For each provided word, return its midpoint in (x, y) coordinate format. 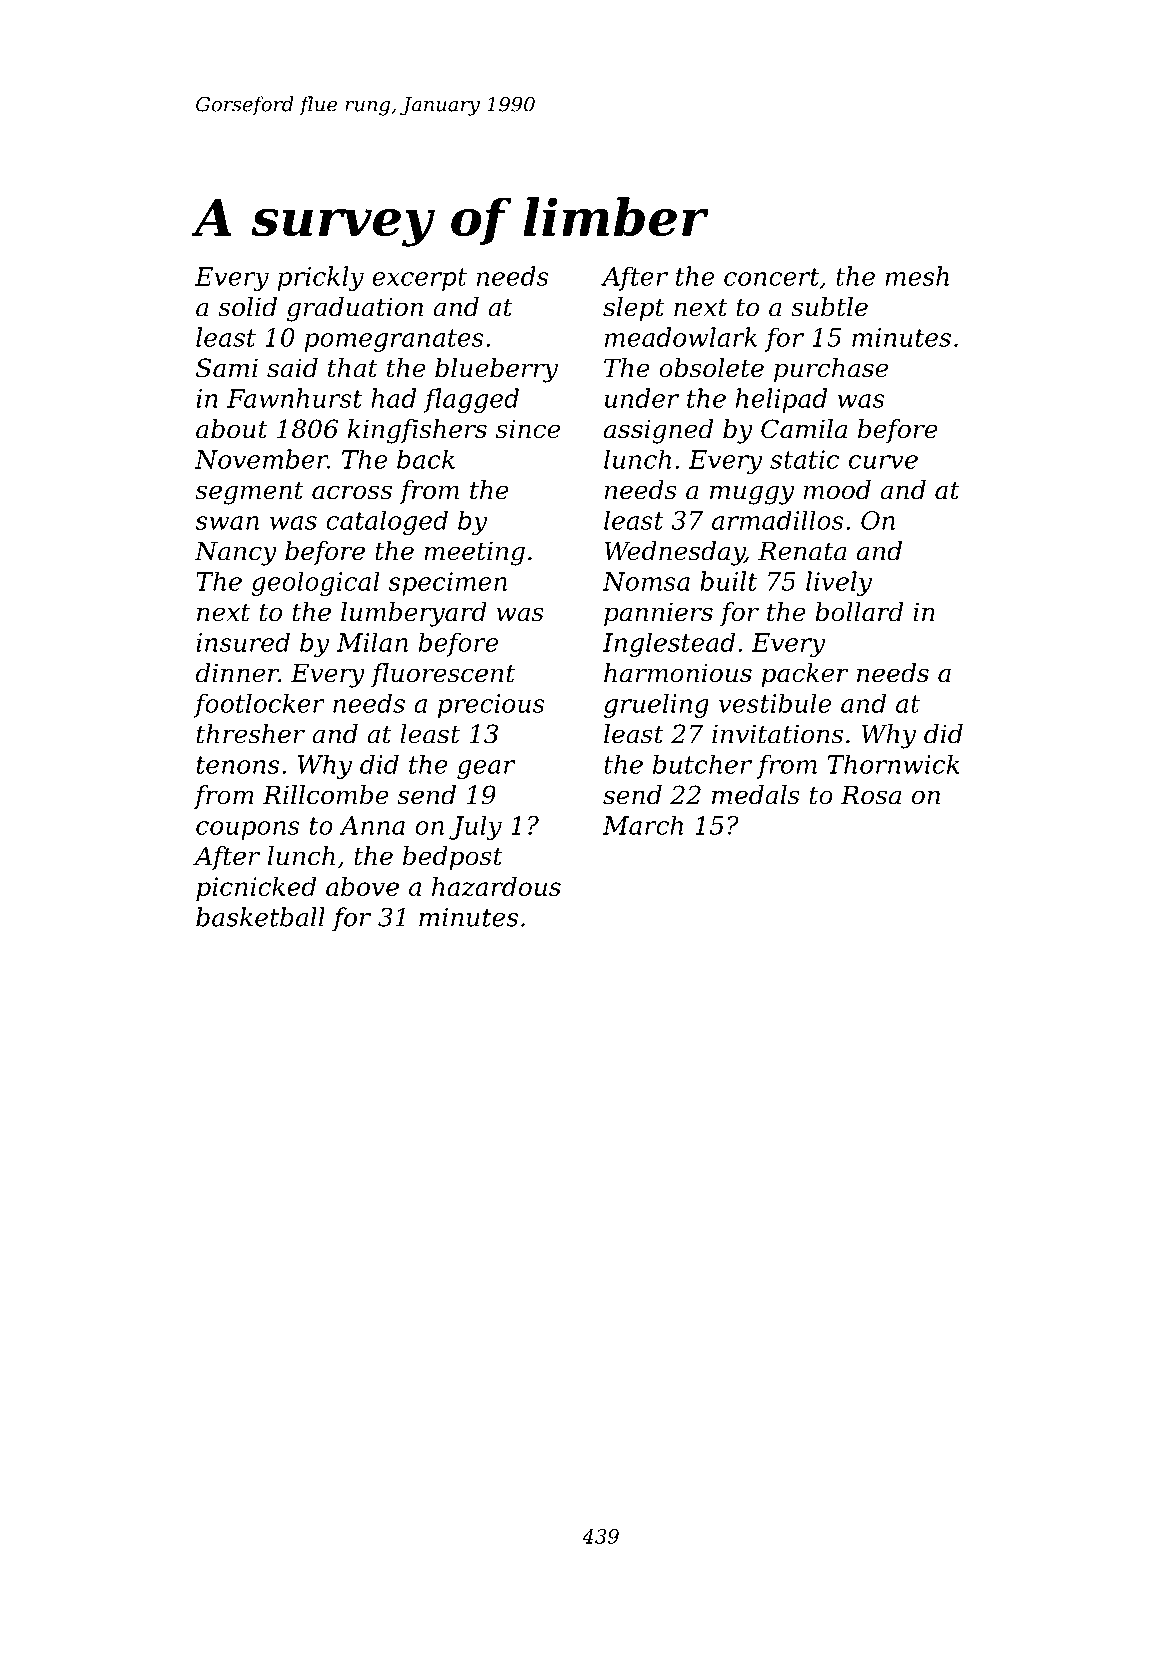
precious (491, 706)
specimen (447, 584)
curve (883, 462)
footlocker (259, 706)
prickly (321, 278)
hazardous (496, 887)
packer (805, 675)
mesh (917, 276)
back (426, 459)
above (362, 886)
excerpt (419, 279)
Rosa (871, 795)
